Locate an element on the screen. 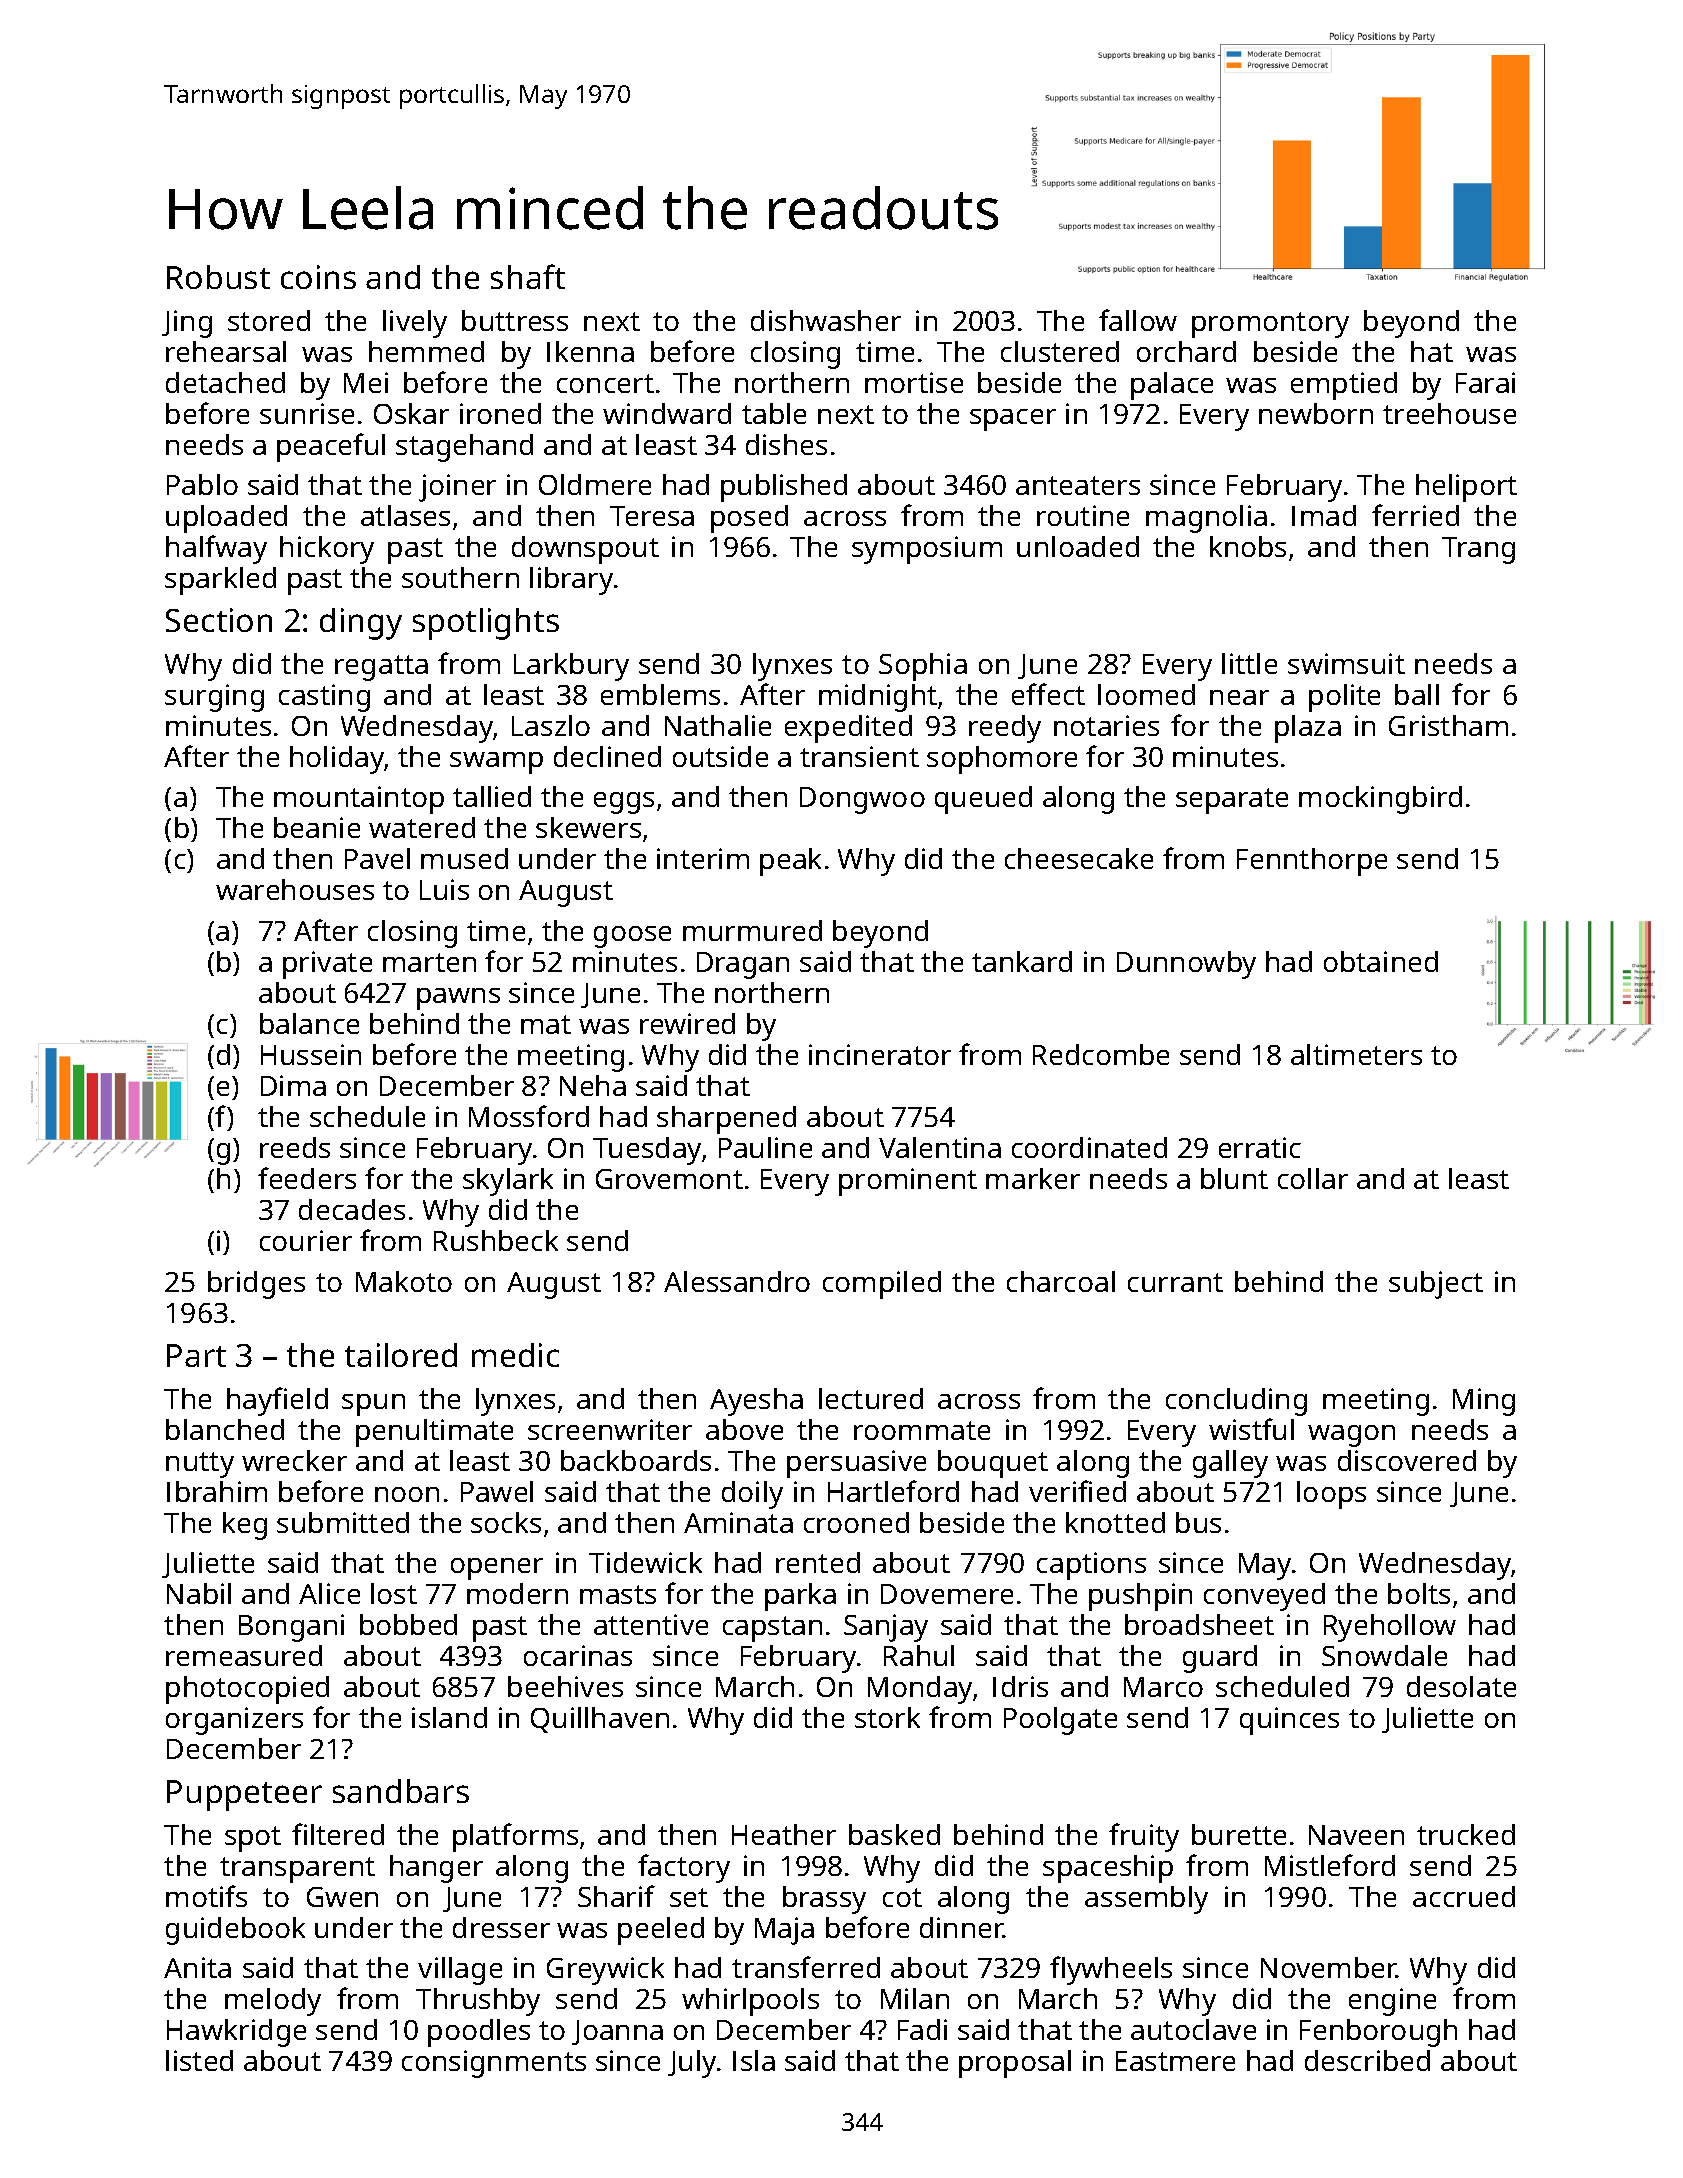  fallow is located at coordinates (1138, 320).
